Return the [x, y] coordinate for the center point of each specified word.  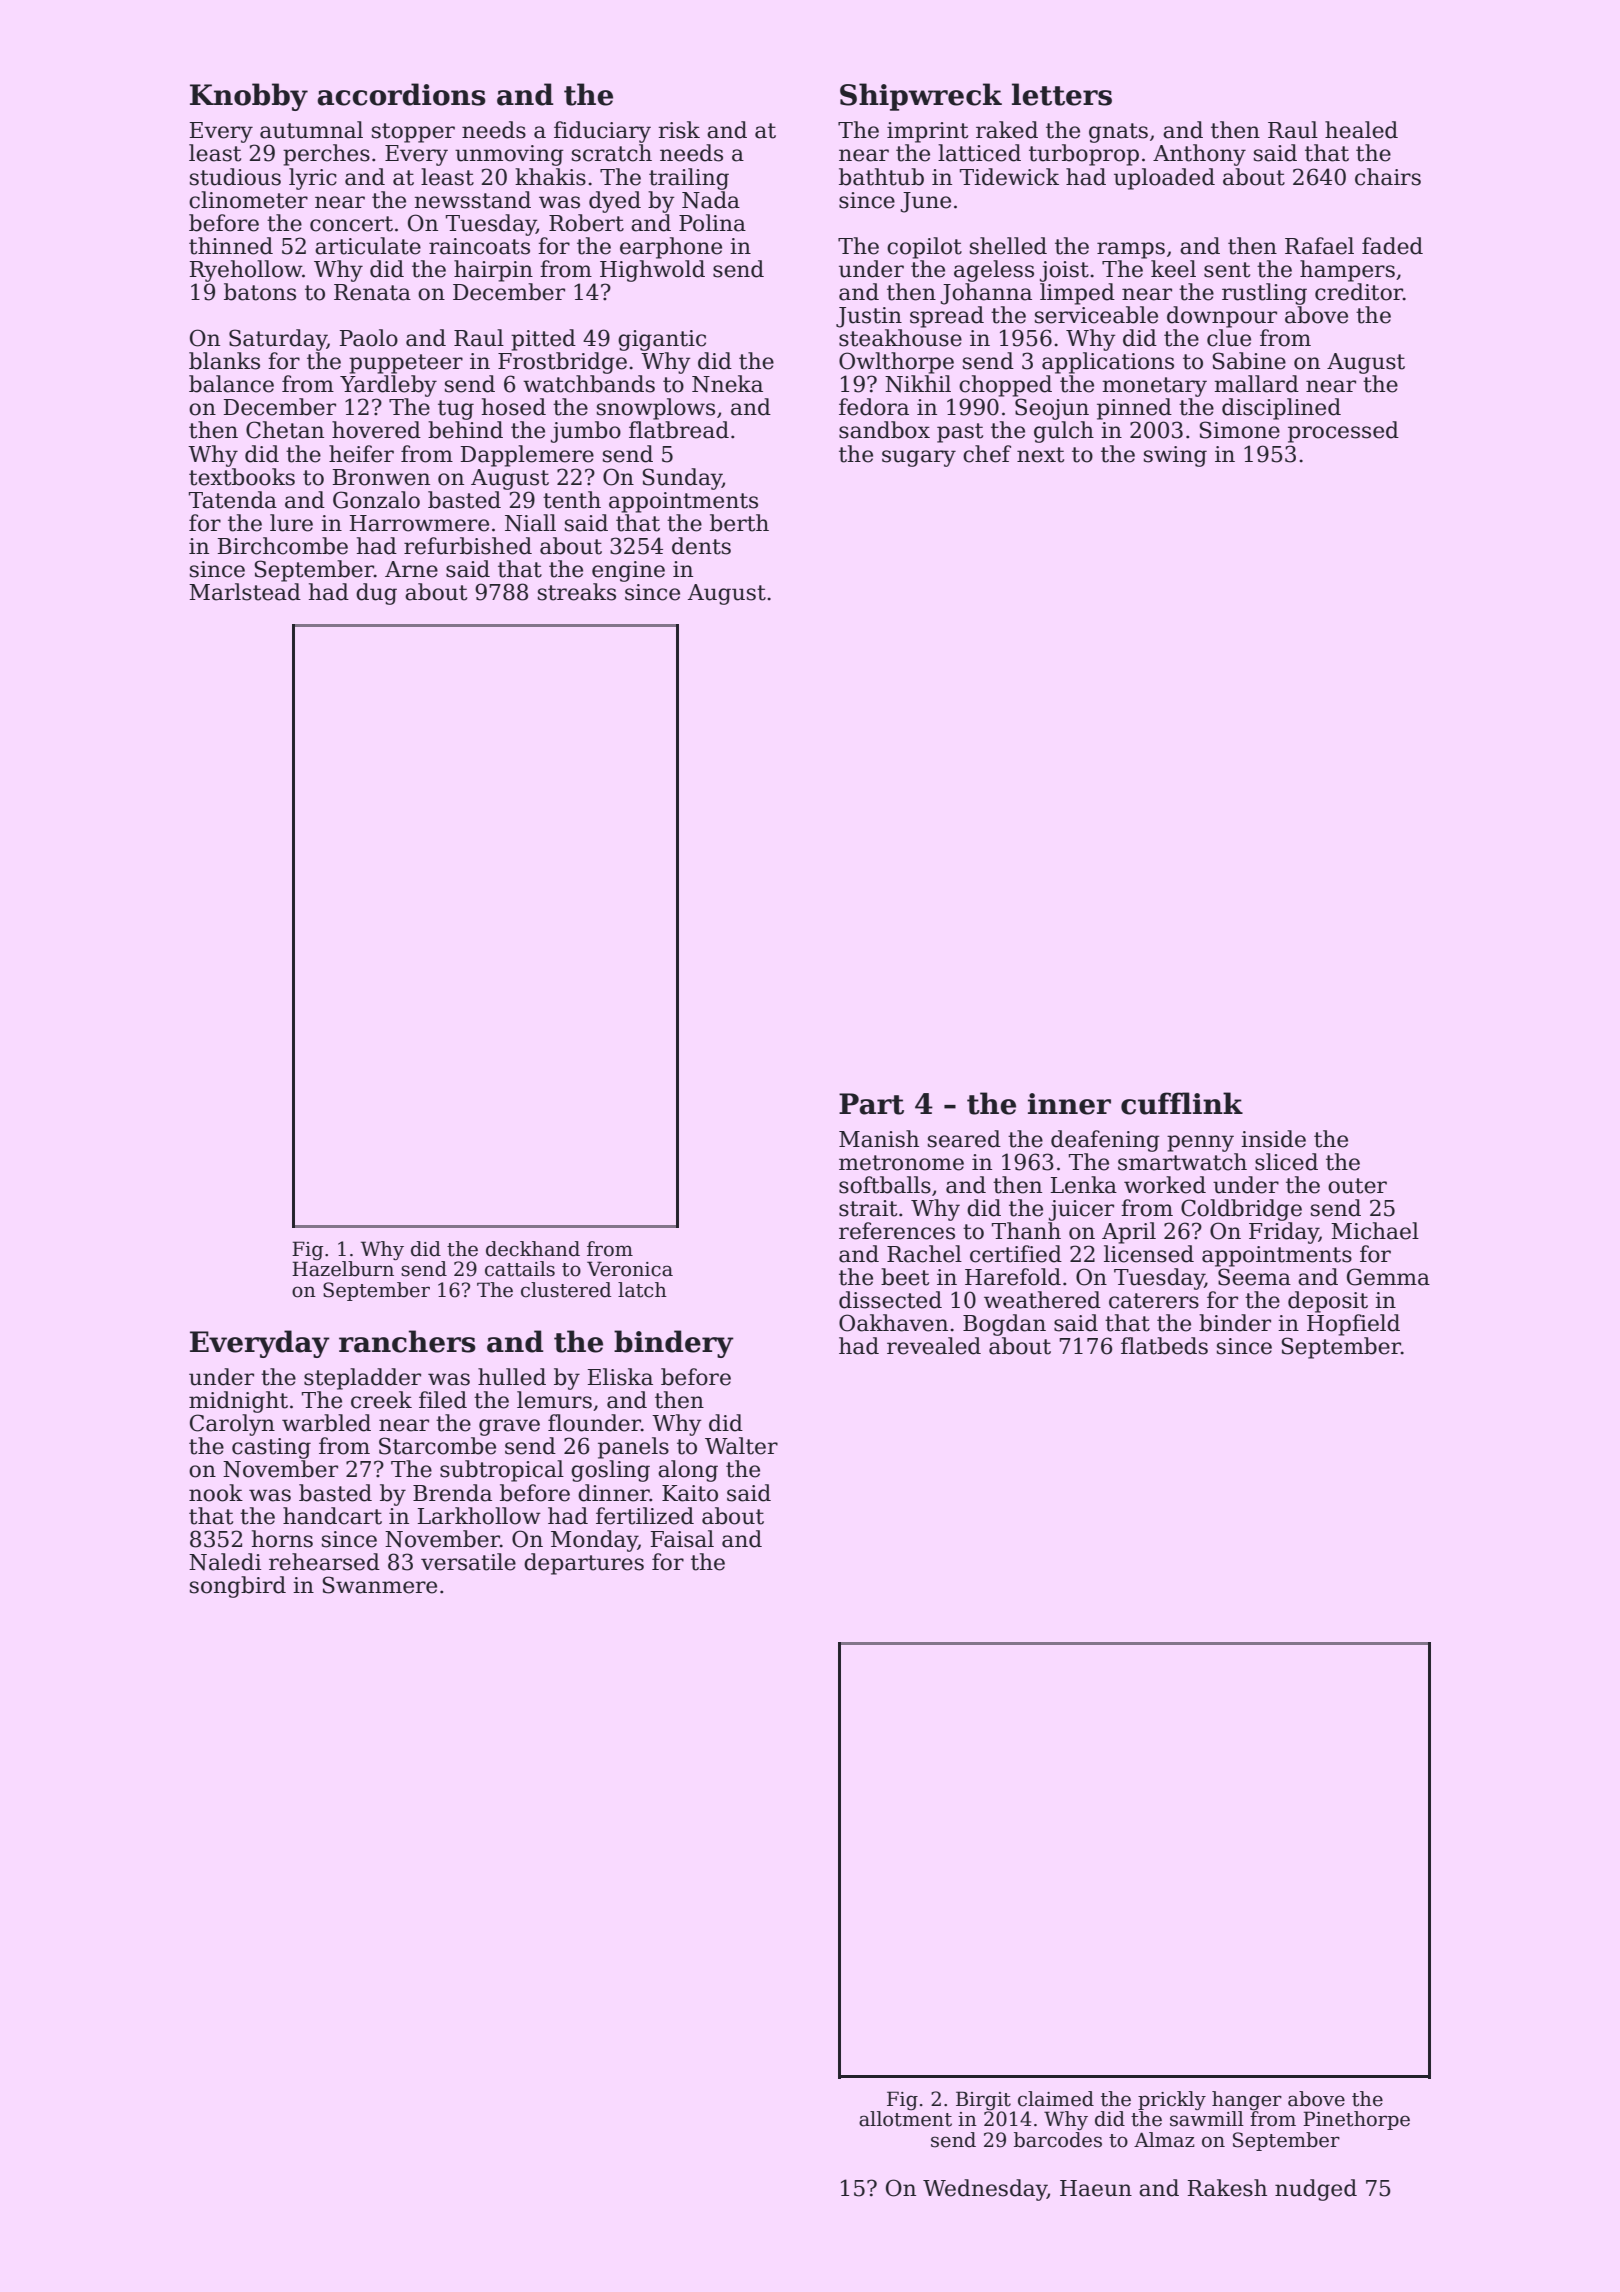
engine [628, 571]
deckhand [533, 1249]
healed [1361, 130]
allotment [905, 2119]
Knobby [249, 97]
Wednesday [985, 2190]
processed [1343, 432]
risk [679, 130]
